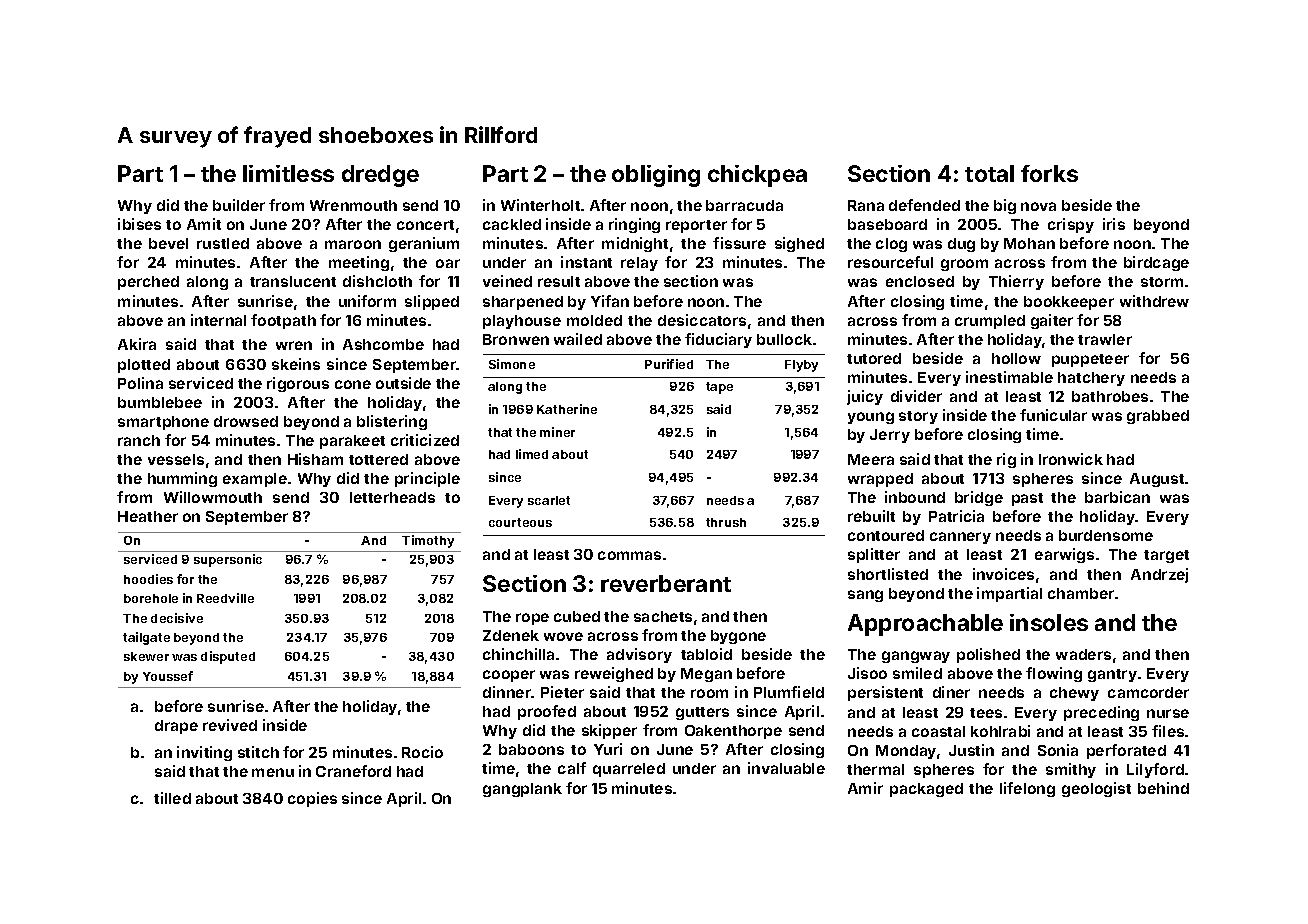 The height and width of the image is (924, 1308). What do you see at coordinates (353, 771) in the image?
I see `Craneford` at bounding box center [353, 771].
